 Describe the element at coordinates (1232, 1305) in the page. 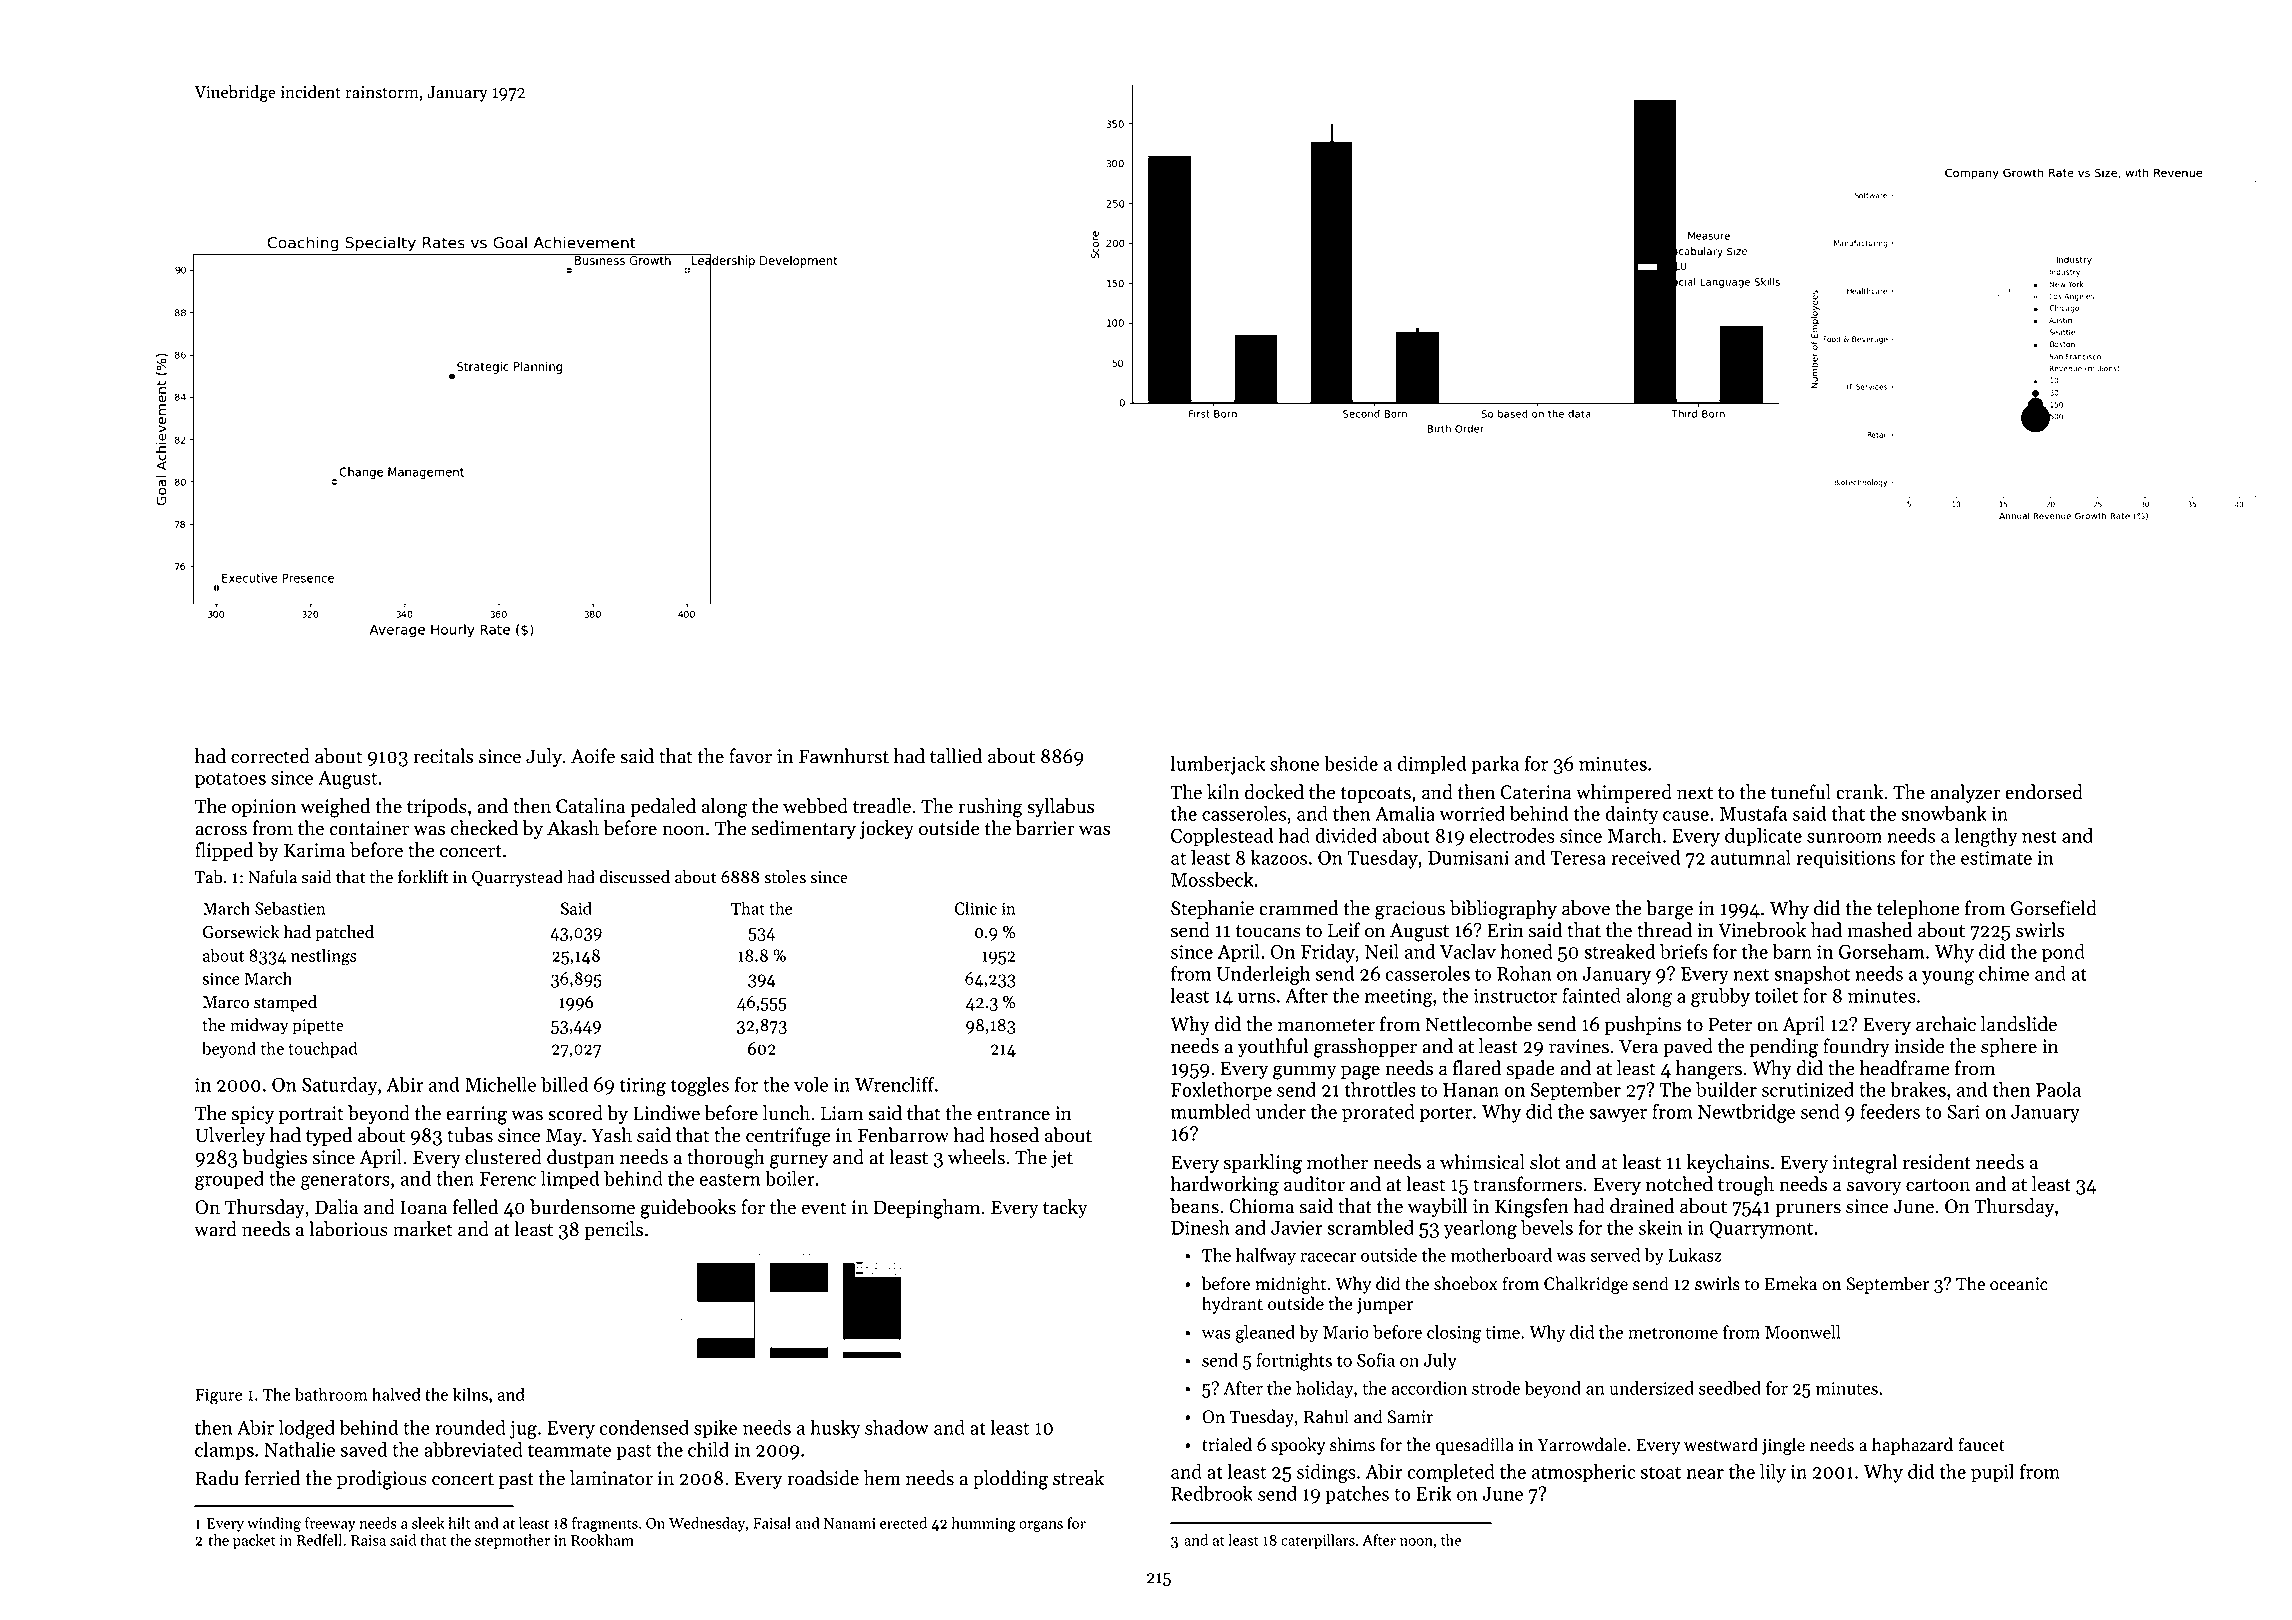

I see `hydrant` at that location.
